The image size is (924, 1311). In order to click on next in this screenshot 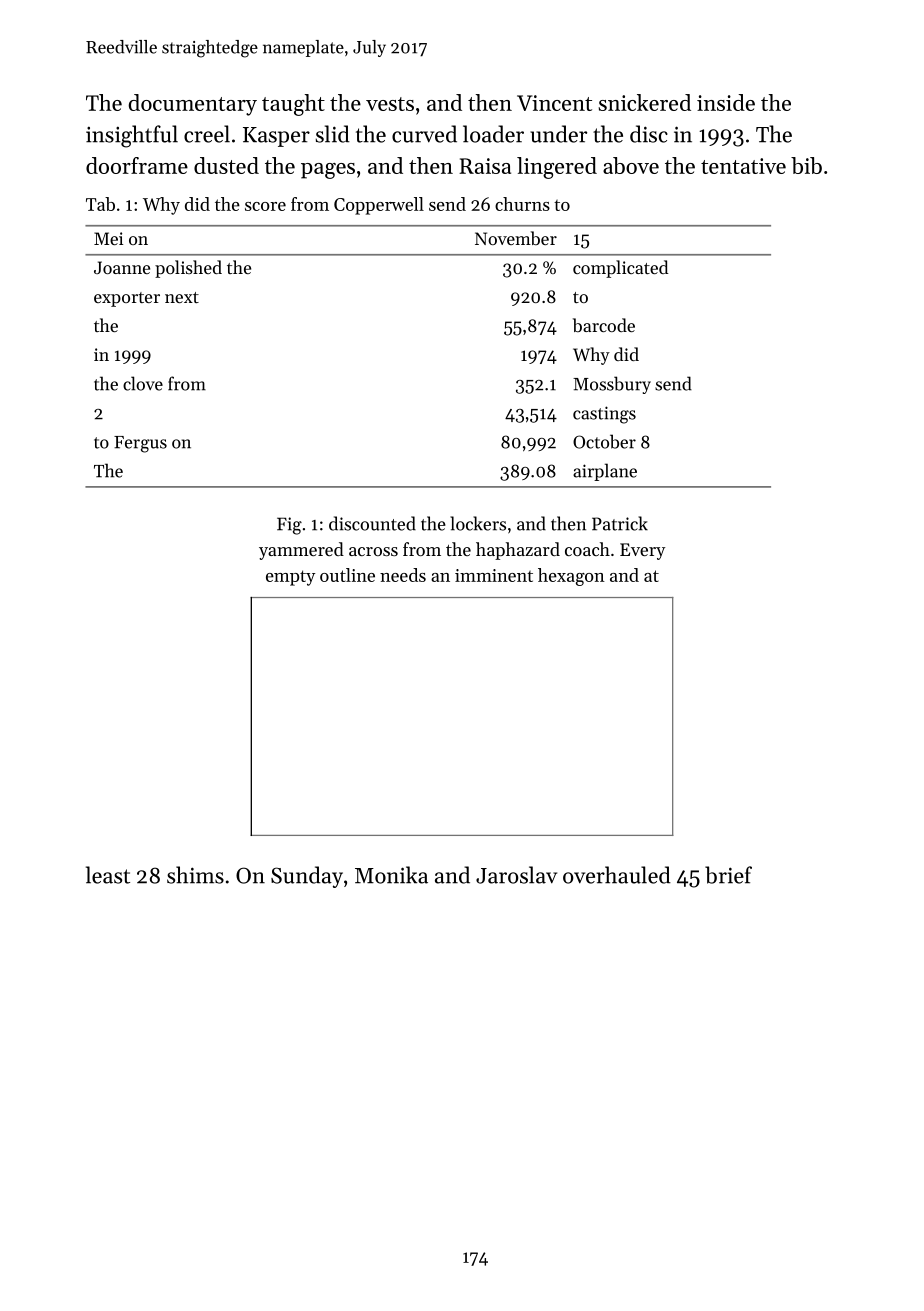, I will do `click(182, 297)`.
